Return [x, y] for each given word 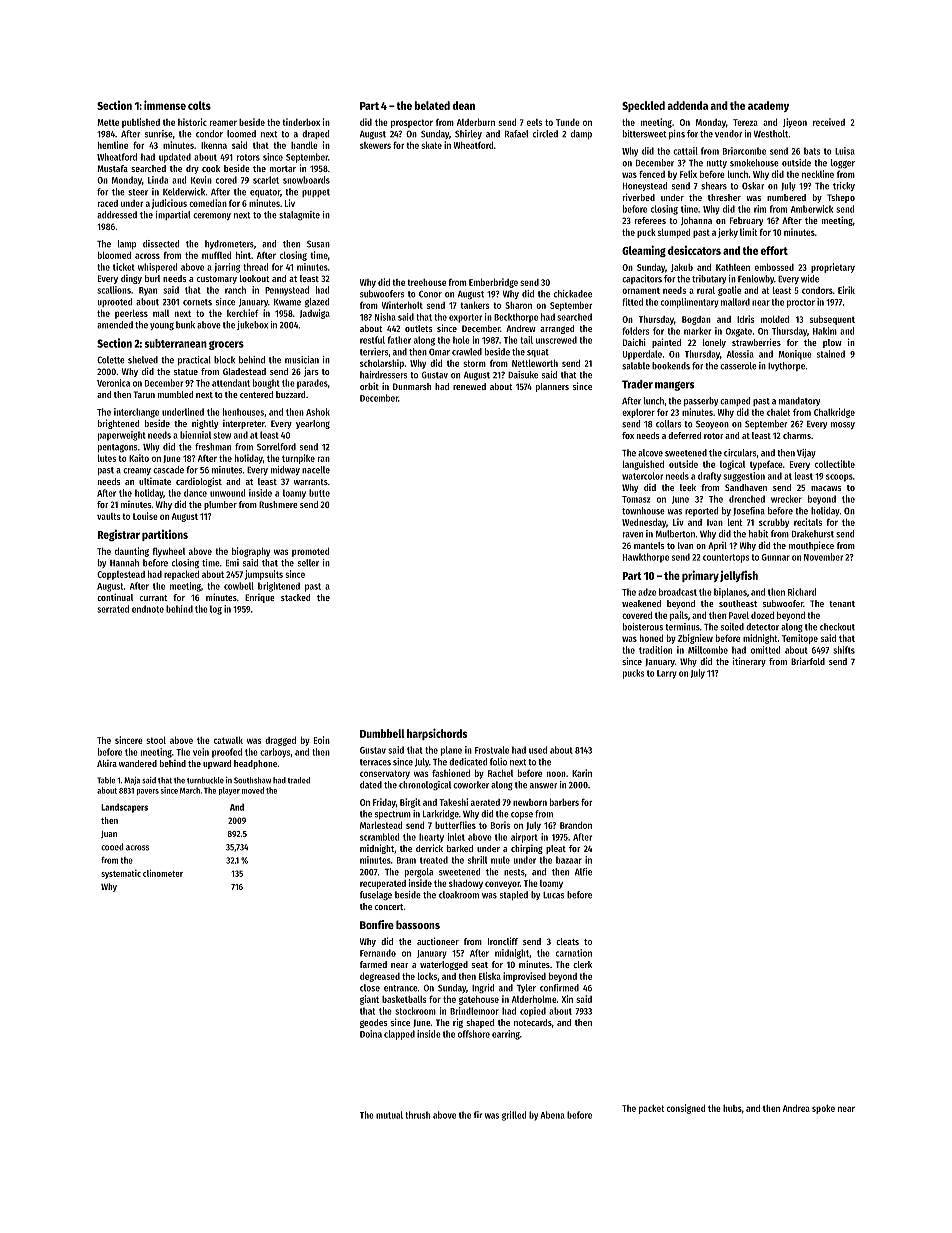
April [717, 546]
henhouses [243, 412]
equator [265, 193]
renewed [469, 386]
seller [308, 563]
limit [748, 232]
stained [831, 354]
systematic [121, 874]
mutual [389, 1115]
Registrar [118, 535]
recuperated [383, 884]
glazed [317, 302]
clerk [582, 964]
